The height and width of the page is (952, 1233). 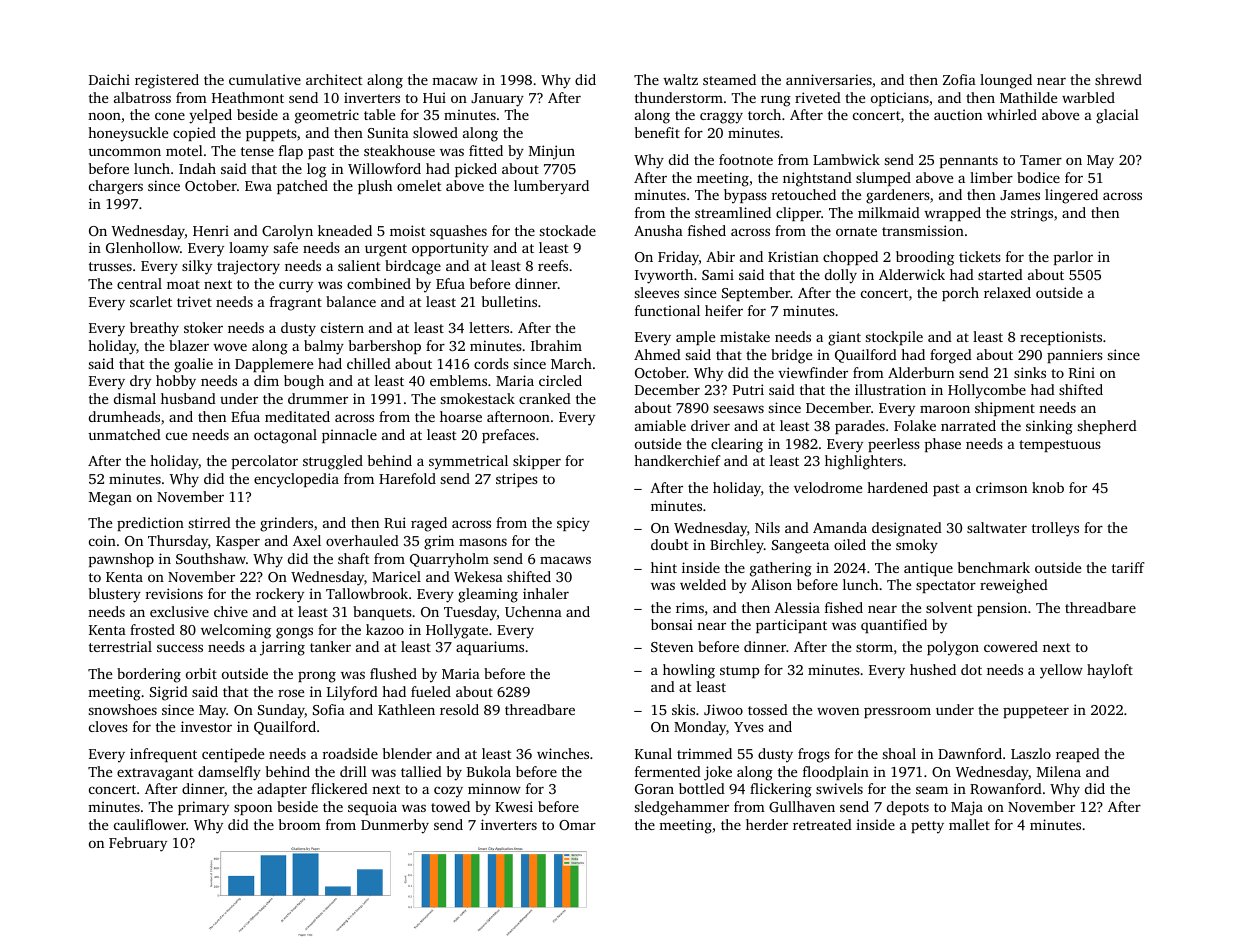 I want to click on herder, so click(x=767, y=824).
